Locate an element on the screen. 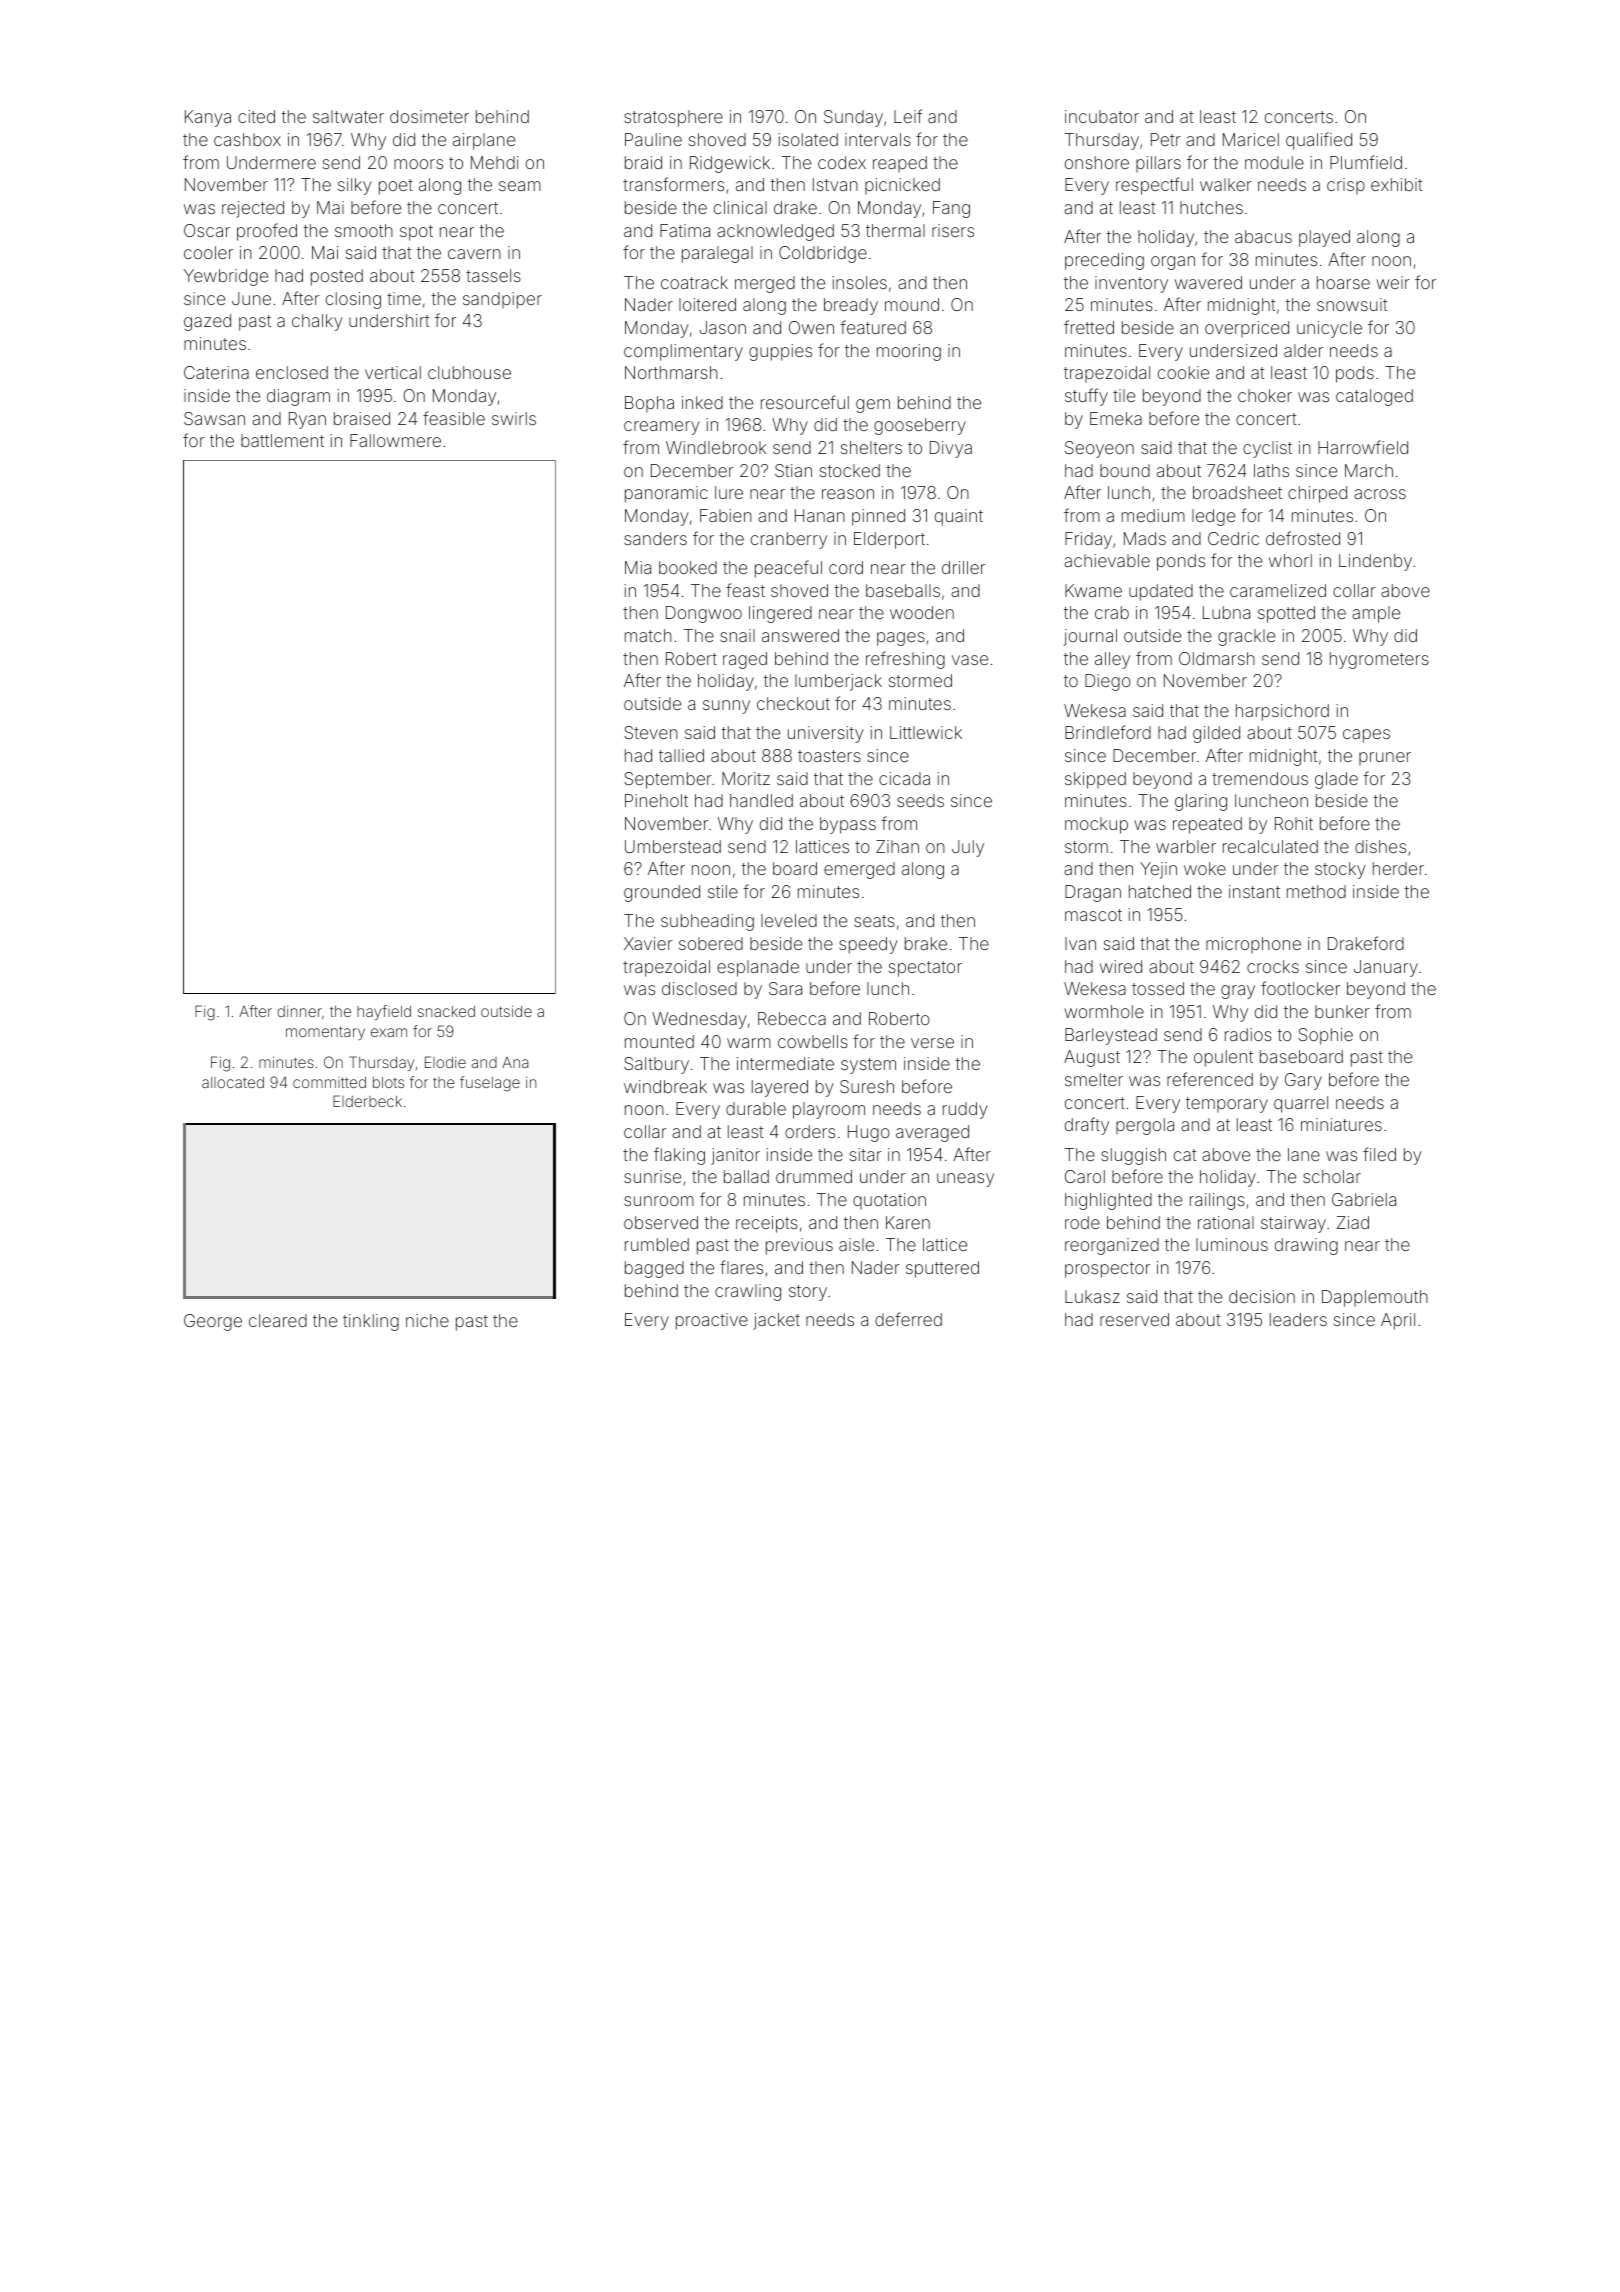  stratosphere is located at coordinates (673, 118).
